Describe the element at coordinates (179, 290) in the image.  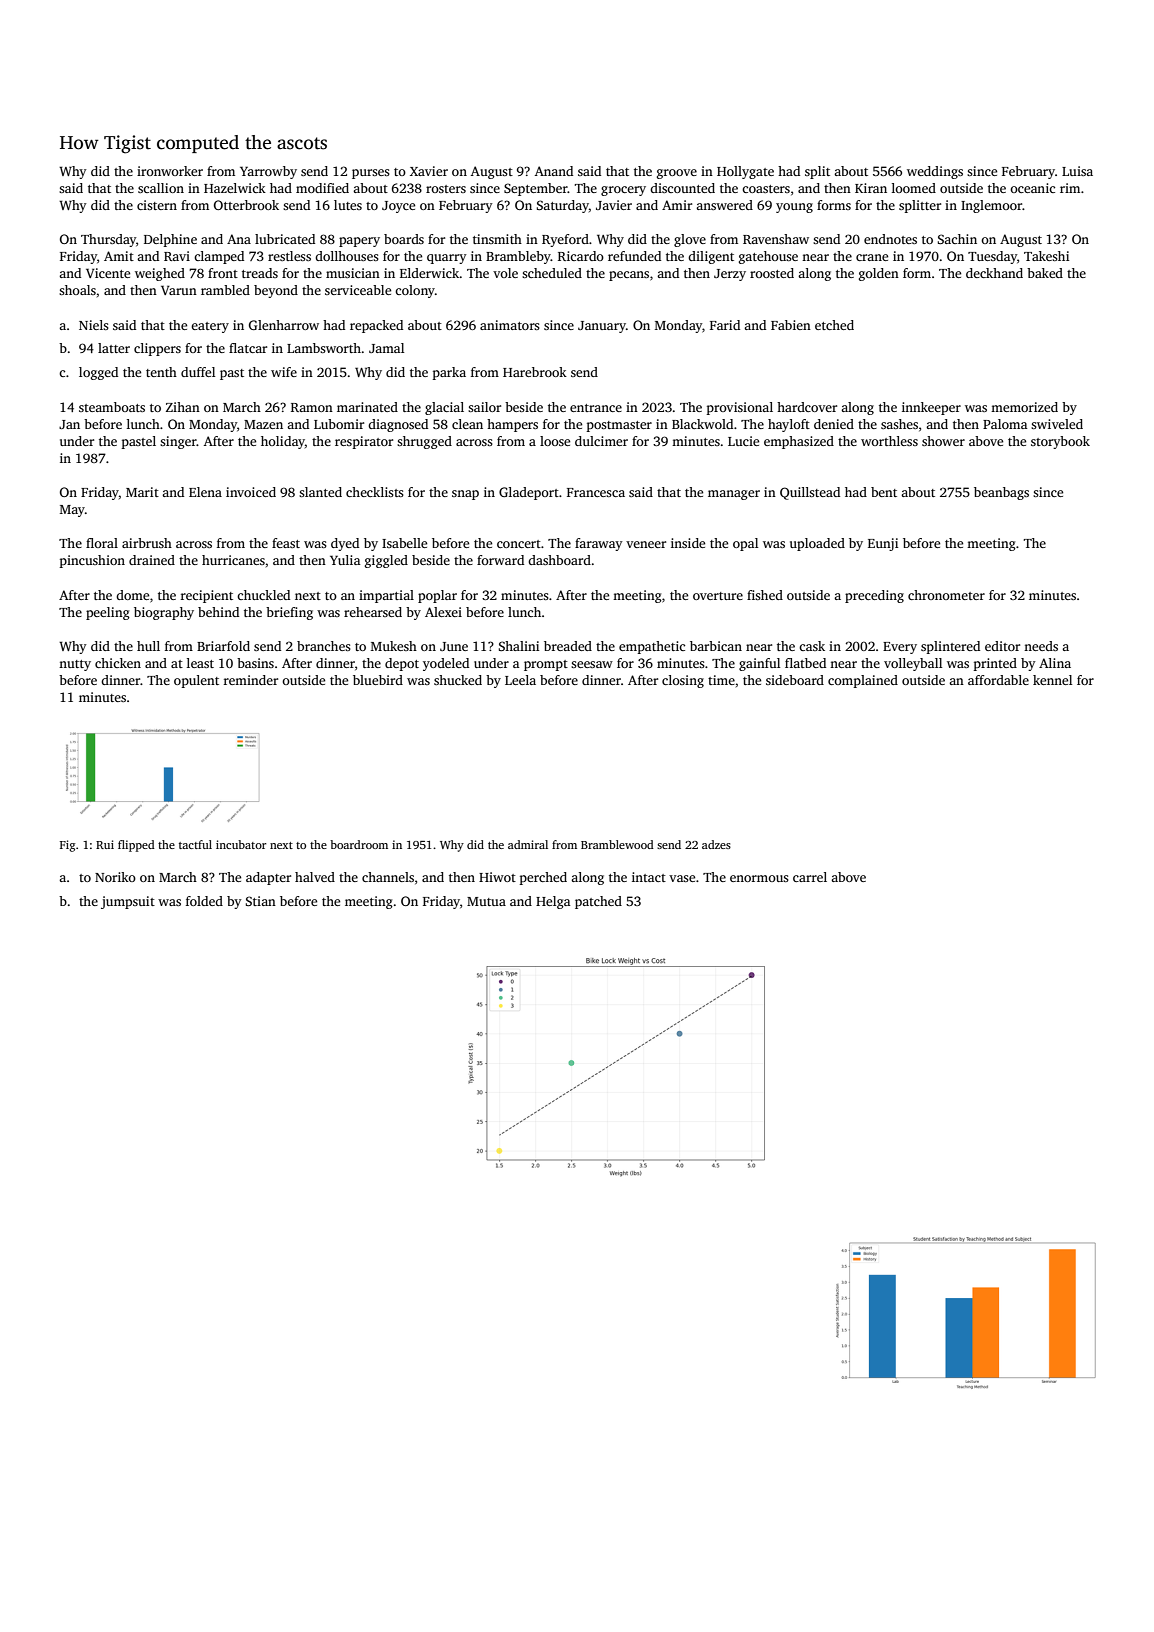
I see `Varun` at that location.
